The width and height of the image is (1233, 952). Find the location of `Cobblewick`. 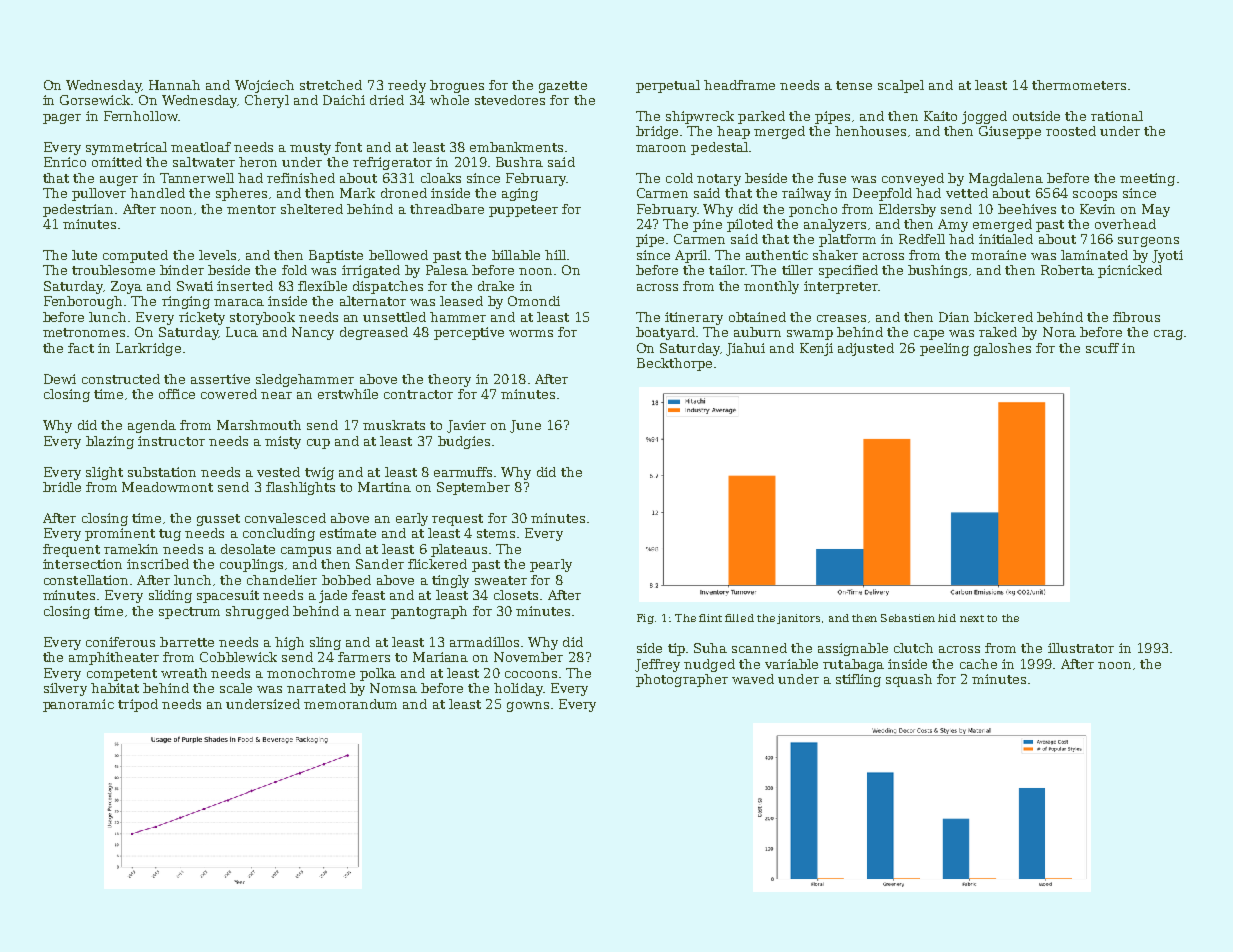

Cobblewick is located at coordinates (238, 657).
